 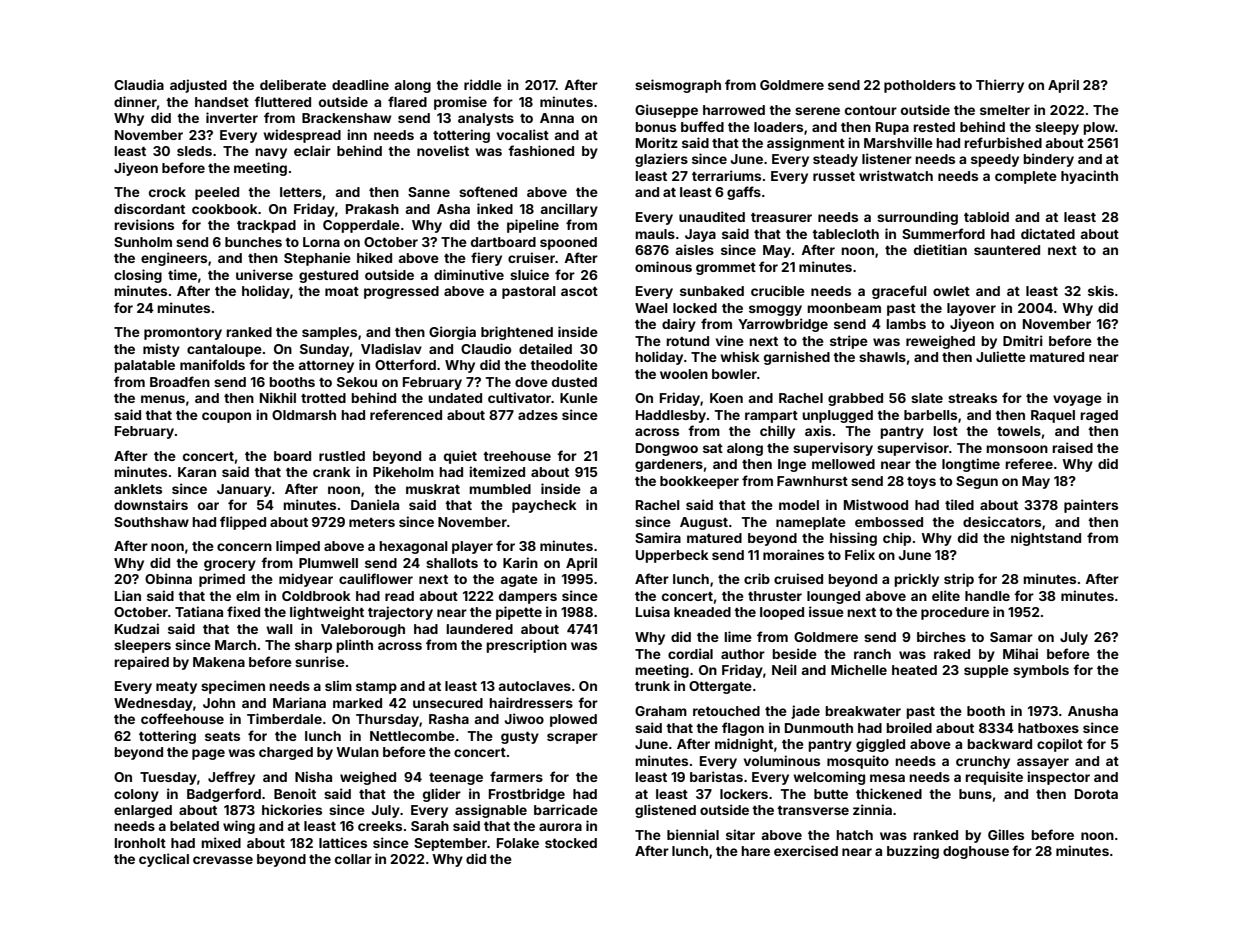 I want to click on bindery, so click(x=1048, y=160).
